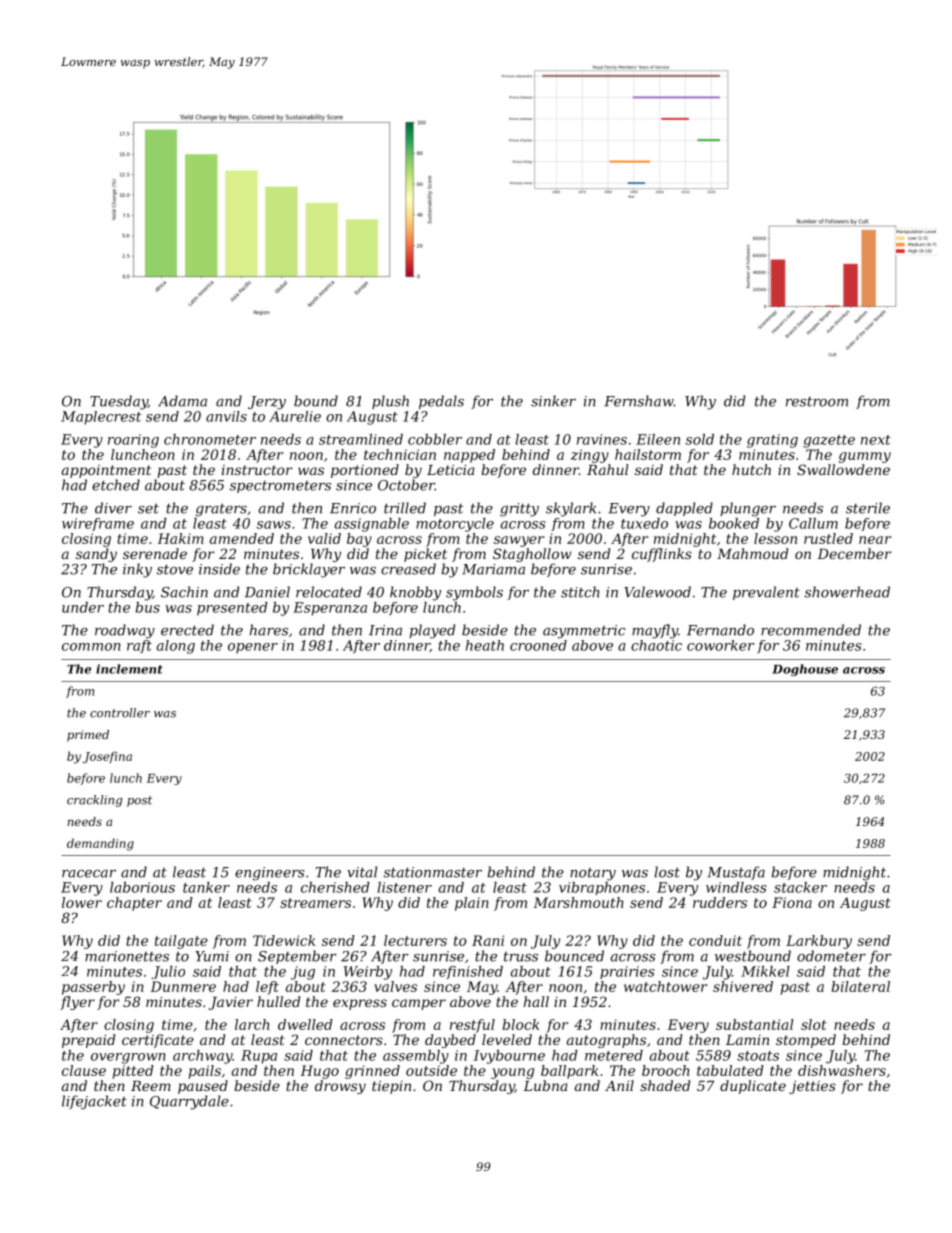 This screenshot has height=1233, width=952. Describe the element at coordinates (538, 645) in the screenshot. I see `crooned` at that location.
